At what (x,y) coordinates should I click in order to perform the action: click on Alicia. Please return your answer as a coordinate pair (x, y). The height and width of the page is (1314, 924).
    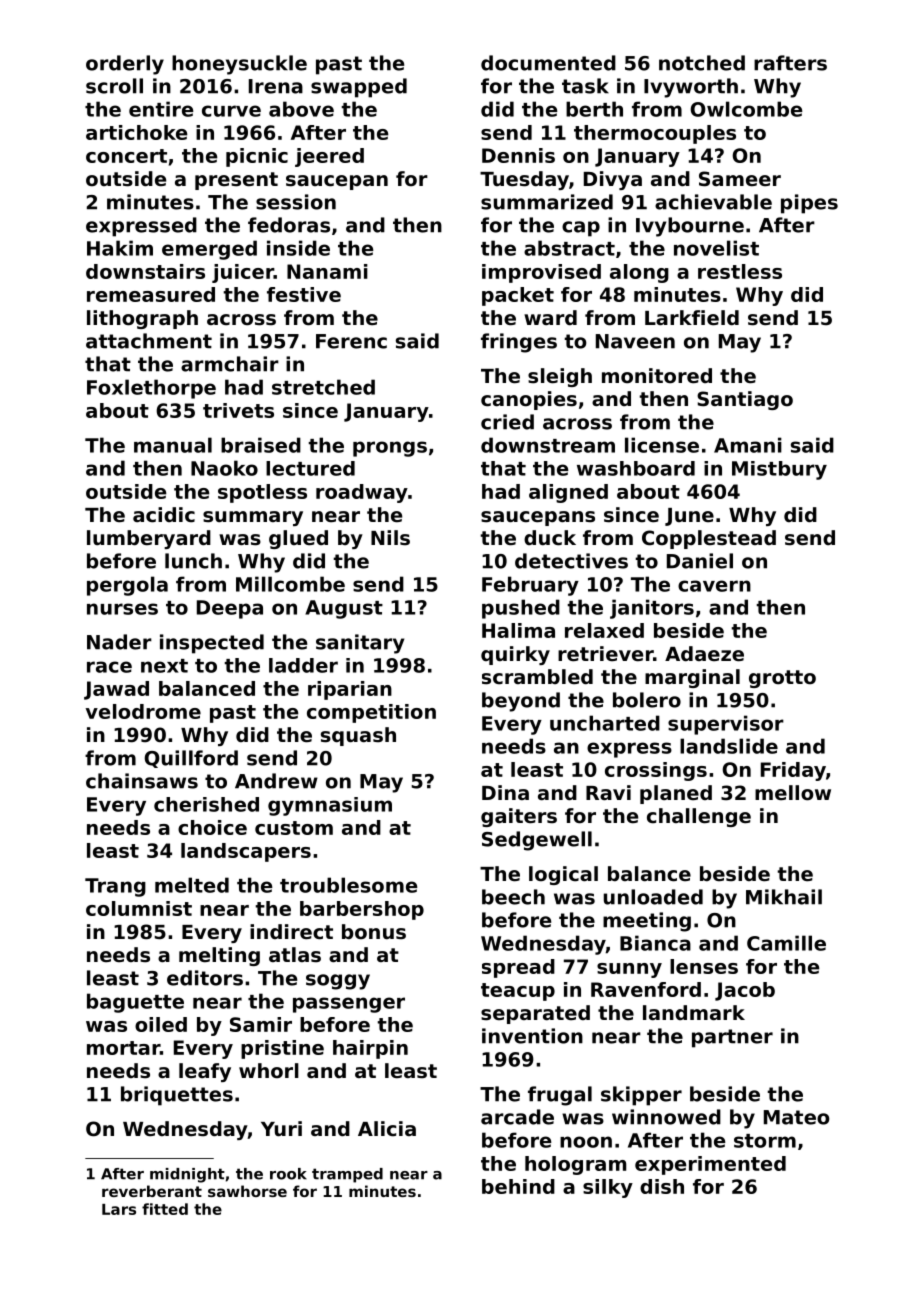
    Looking at the image, I should click on (387, 1129).
